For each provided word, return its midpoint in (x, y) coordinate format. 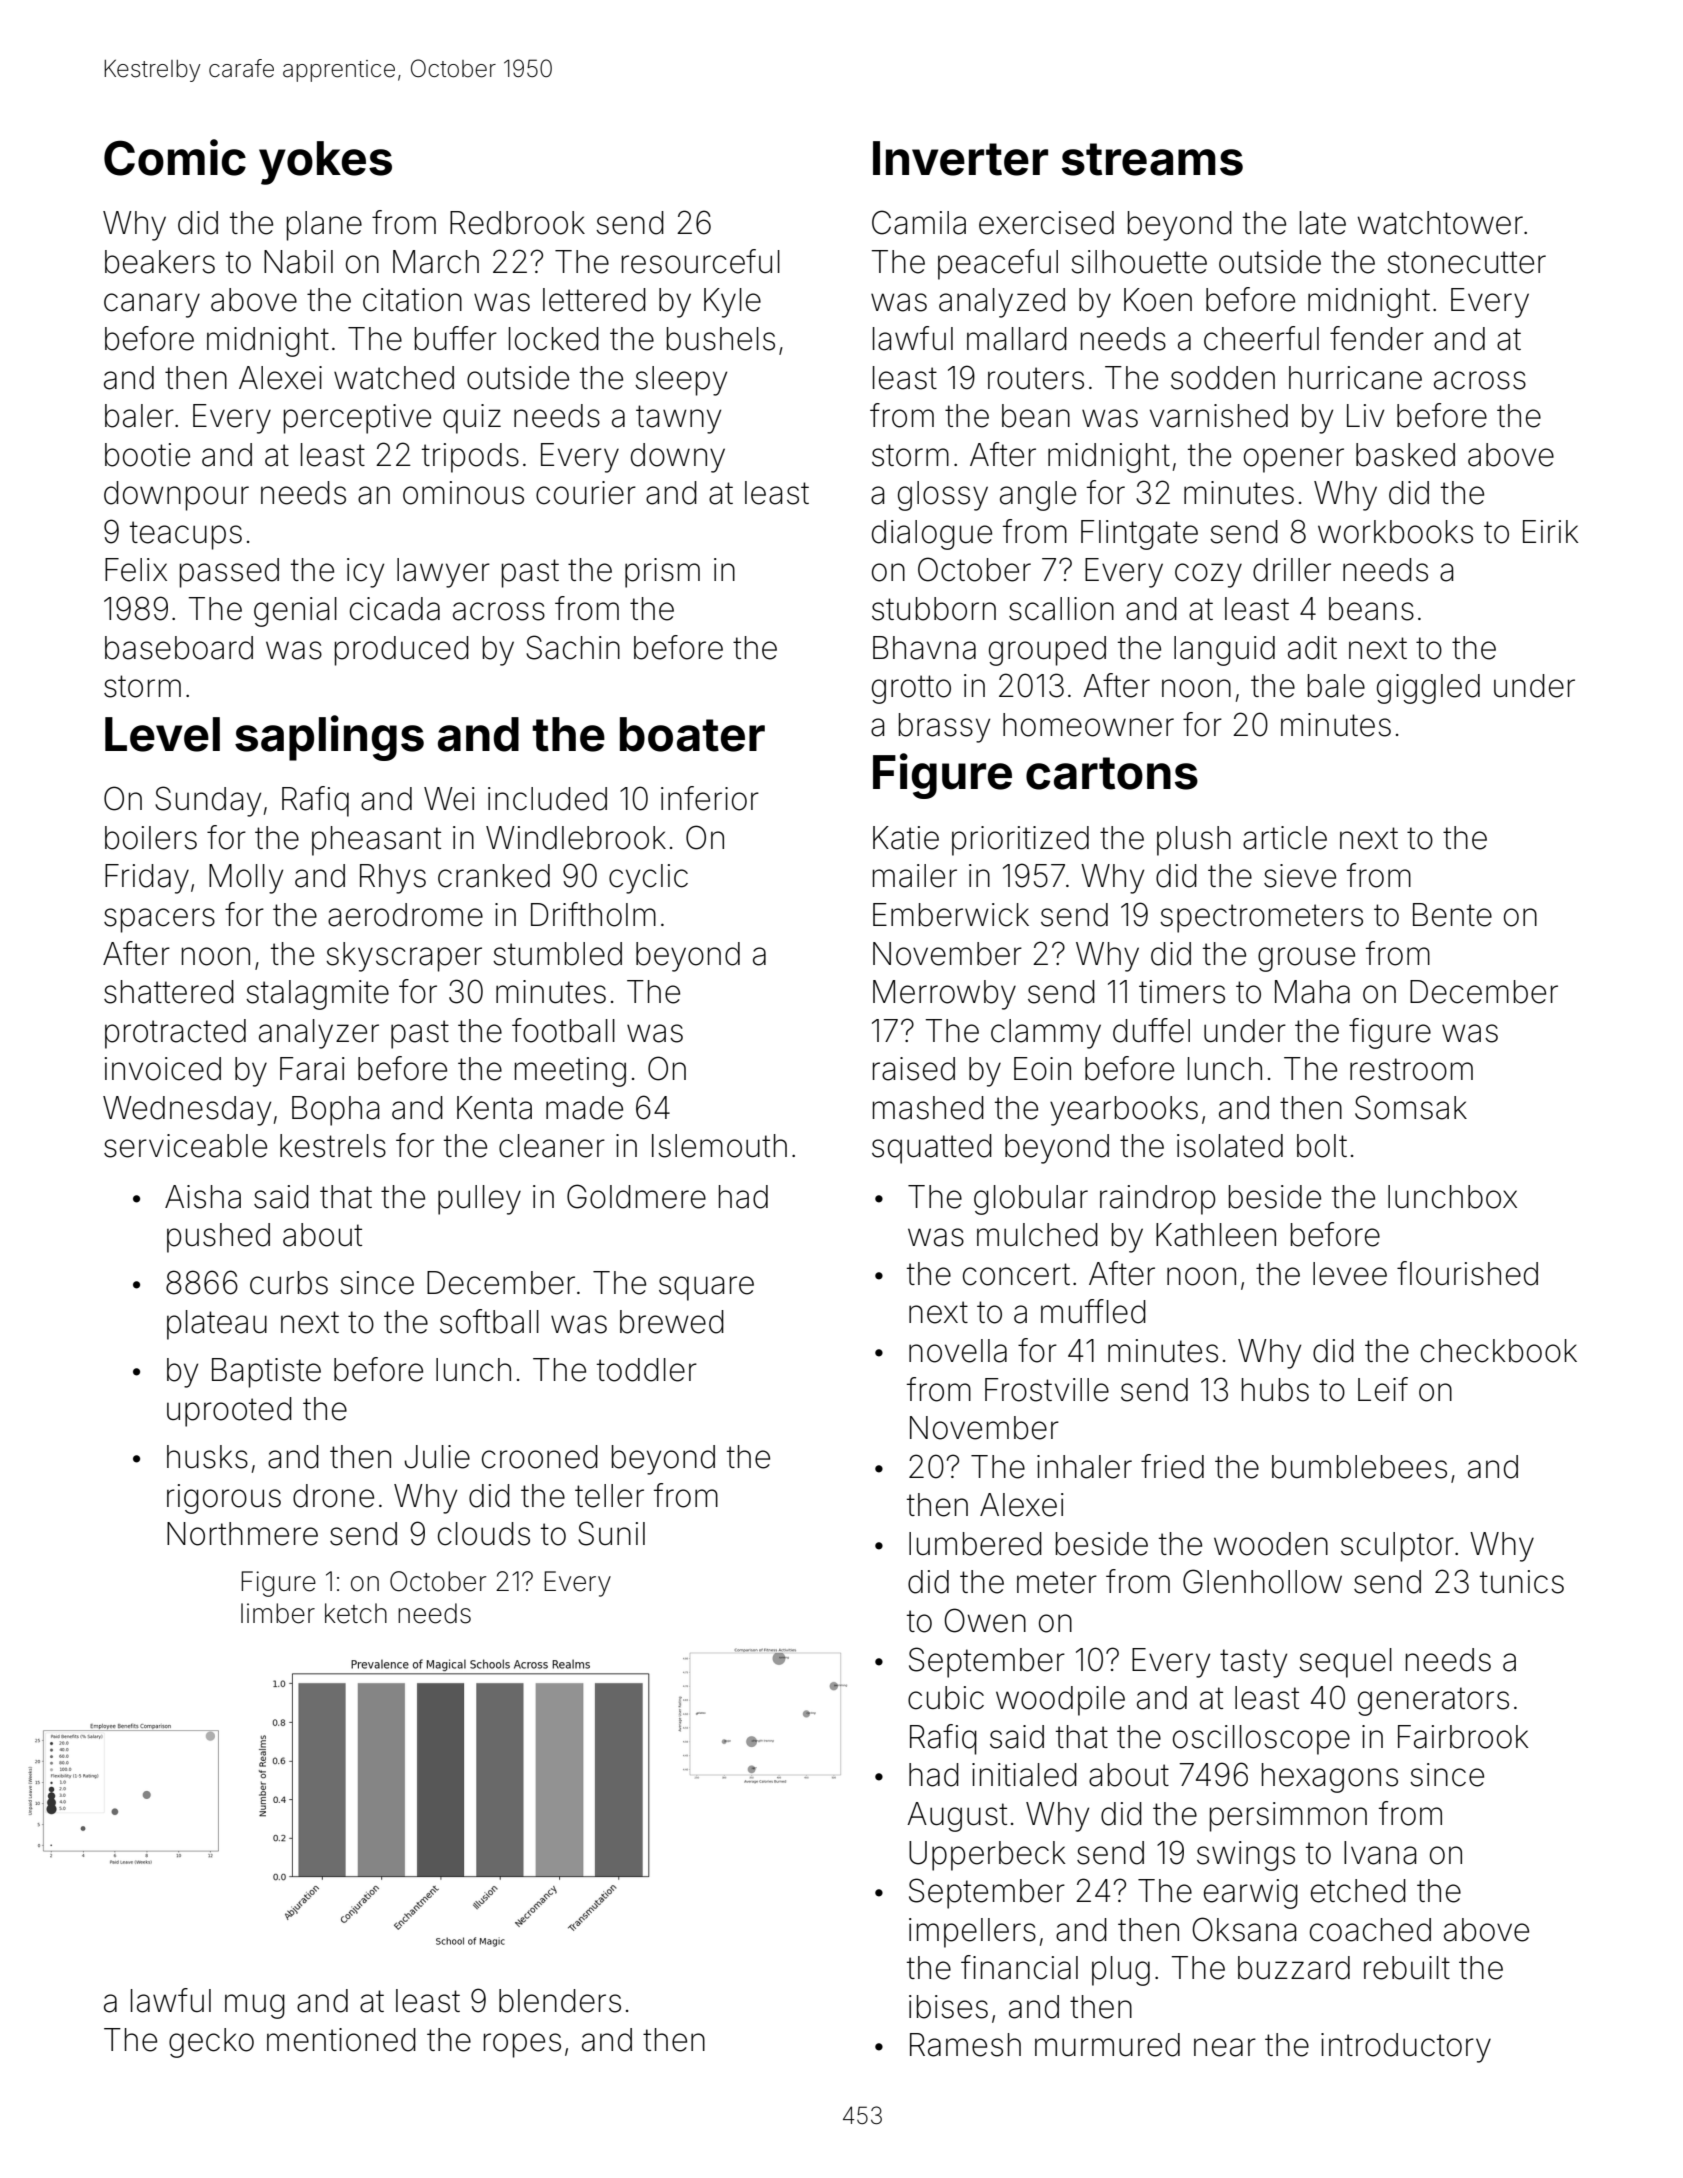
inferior (710, 798)
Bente (1452, 915)
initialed (1024, 1775)
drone (333, 1496)
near (1225, 2047)
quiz (472, 419)
